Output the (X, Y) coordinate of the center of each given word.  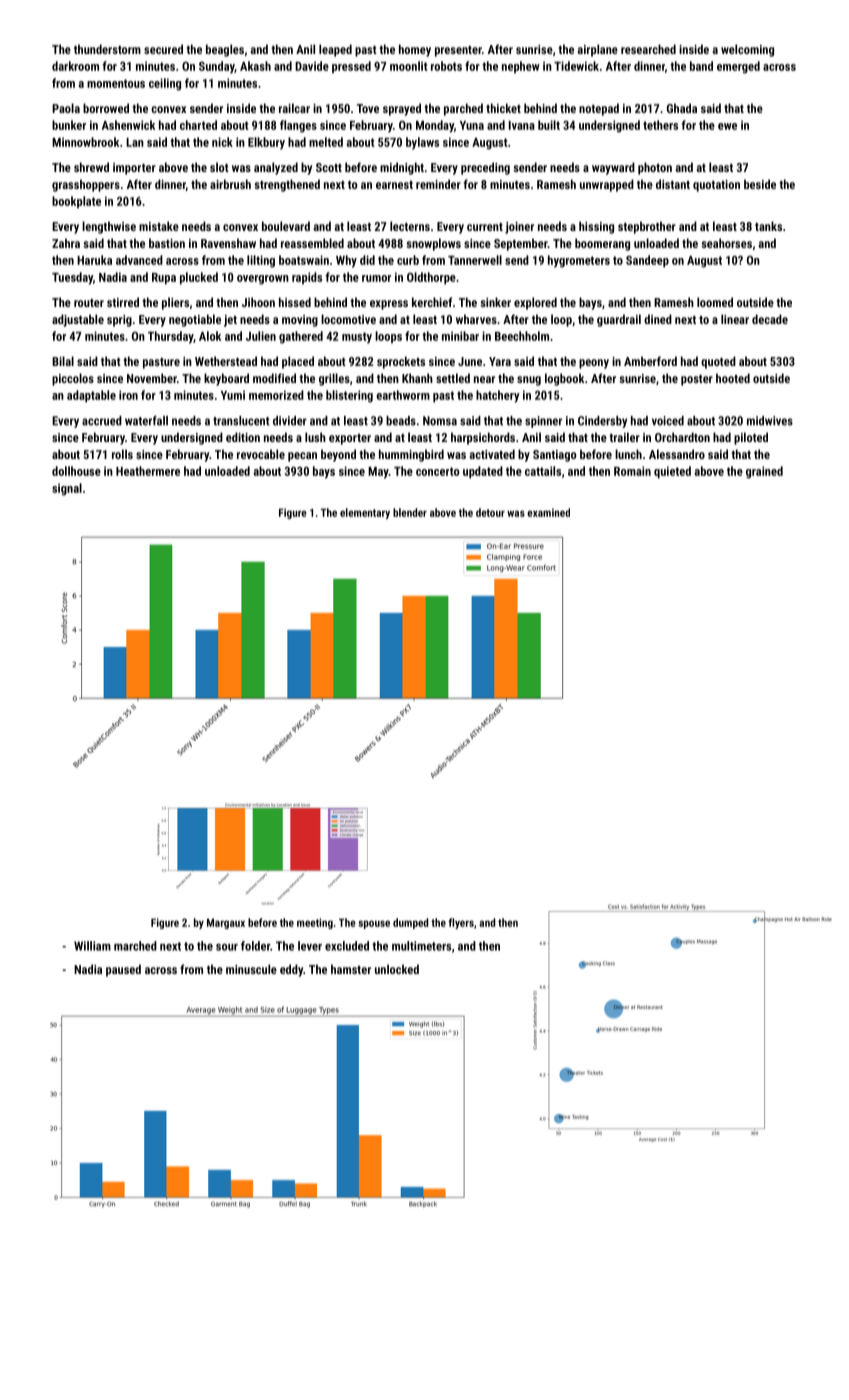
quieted (672, 472)
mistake (159, 226)
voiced (668, 421)
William (92, 946)
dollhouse (76, 471)
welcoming (747, 50)
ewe (727, 126)
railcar (294, 108)
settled (453, 378)
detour (490, 512)
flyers (461, 923)
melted (326, 142)
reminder (438, 184)
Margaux (226, 923)
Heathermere (148, 471)
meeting (315, 923)
